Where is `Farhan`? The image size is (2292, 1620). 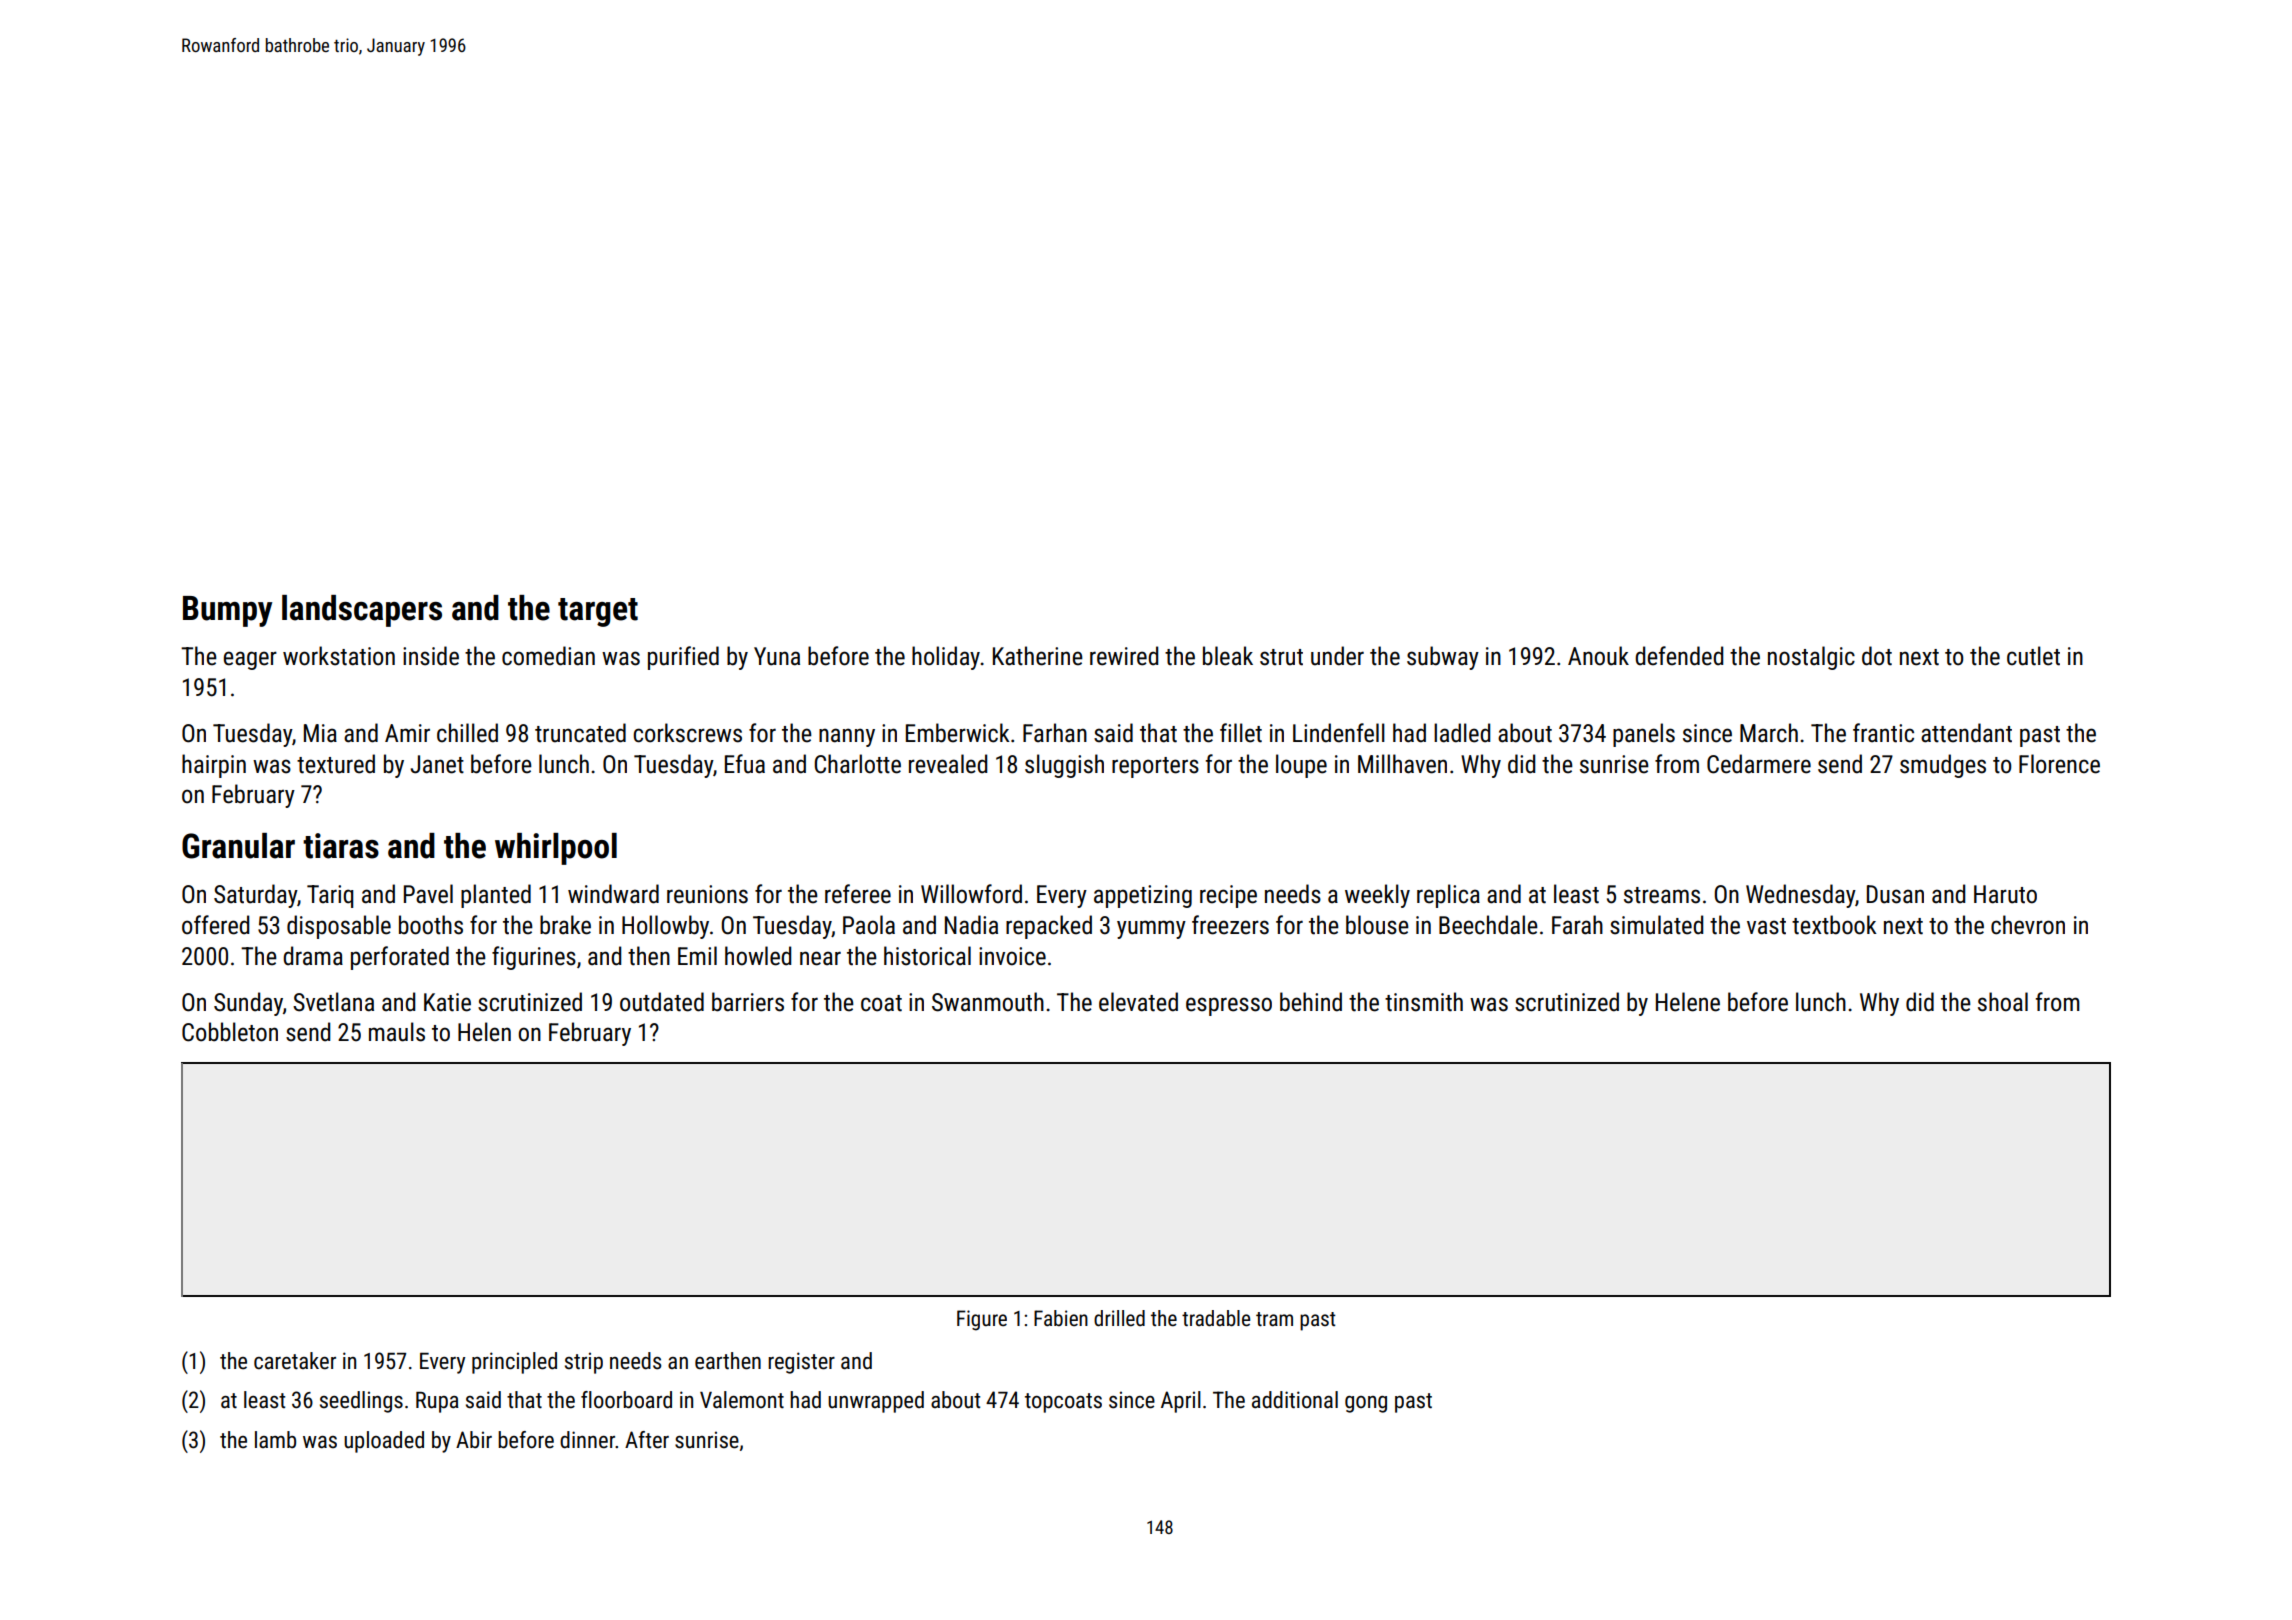 Farhan is located at coordinates (1055, 732).
